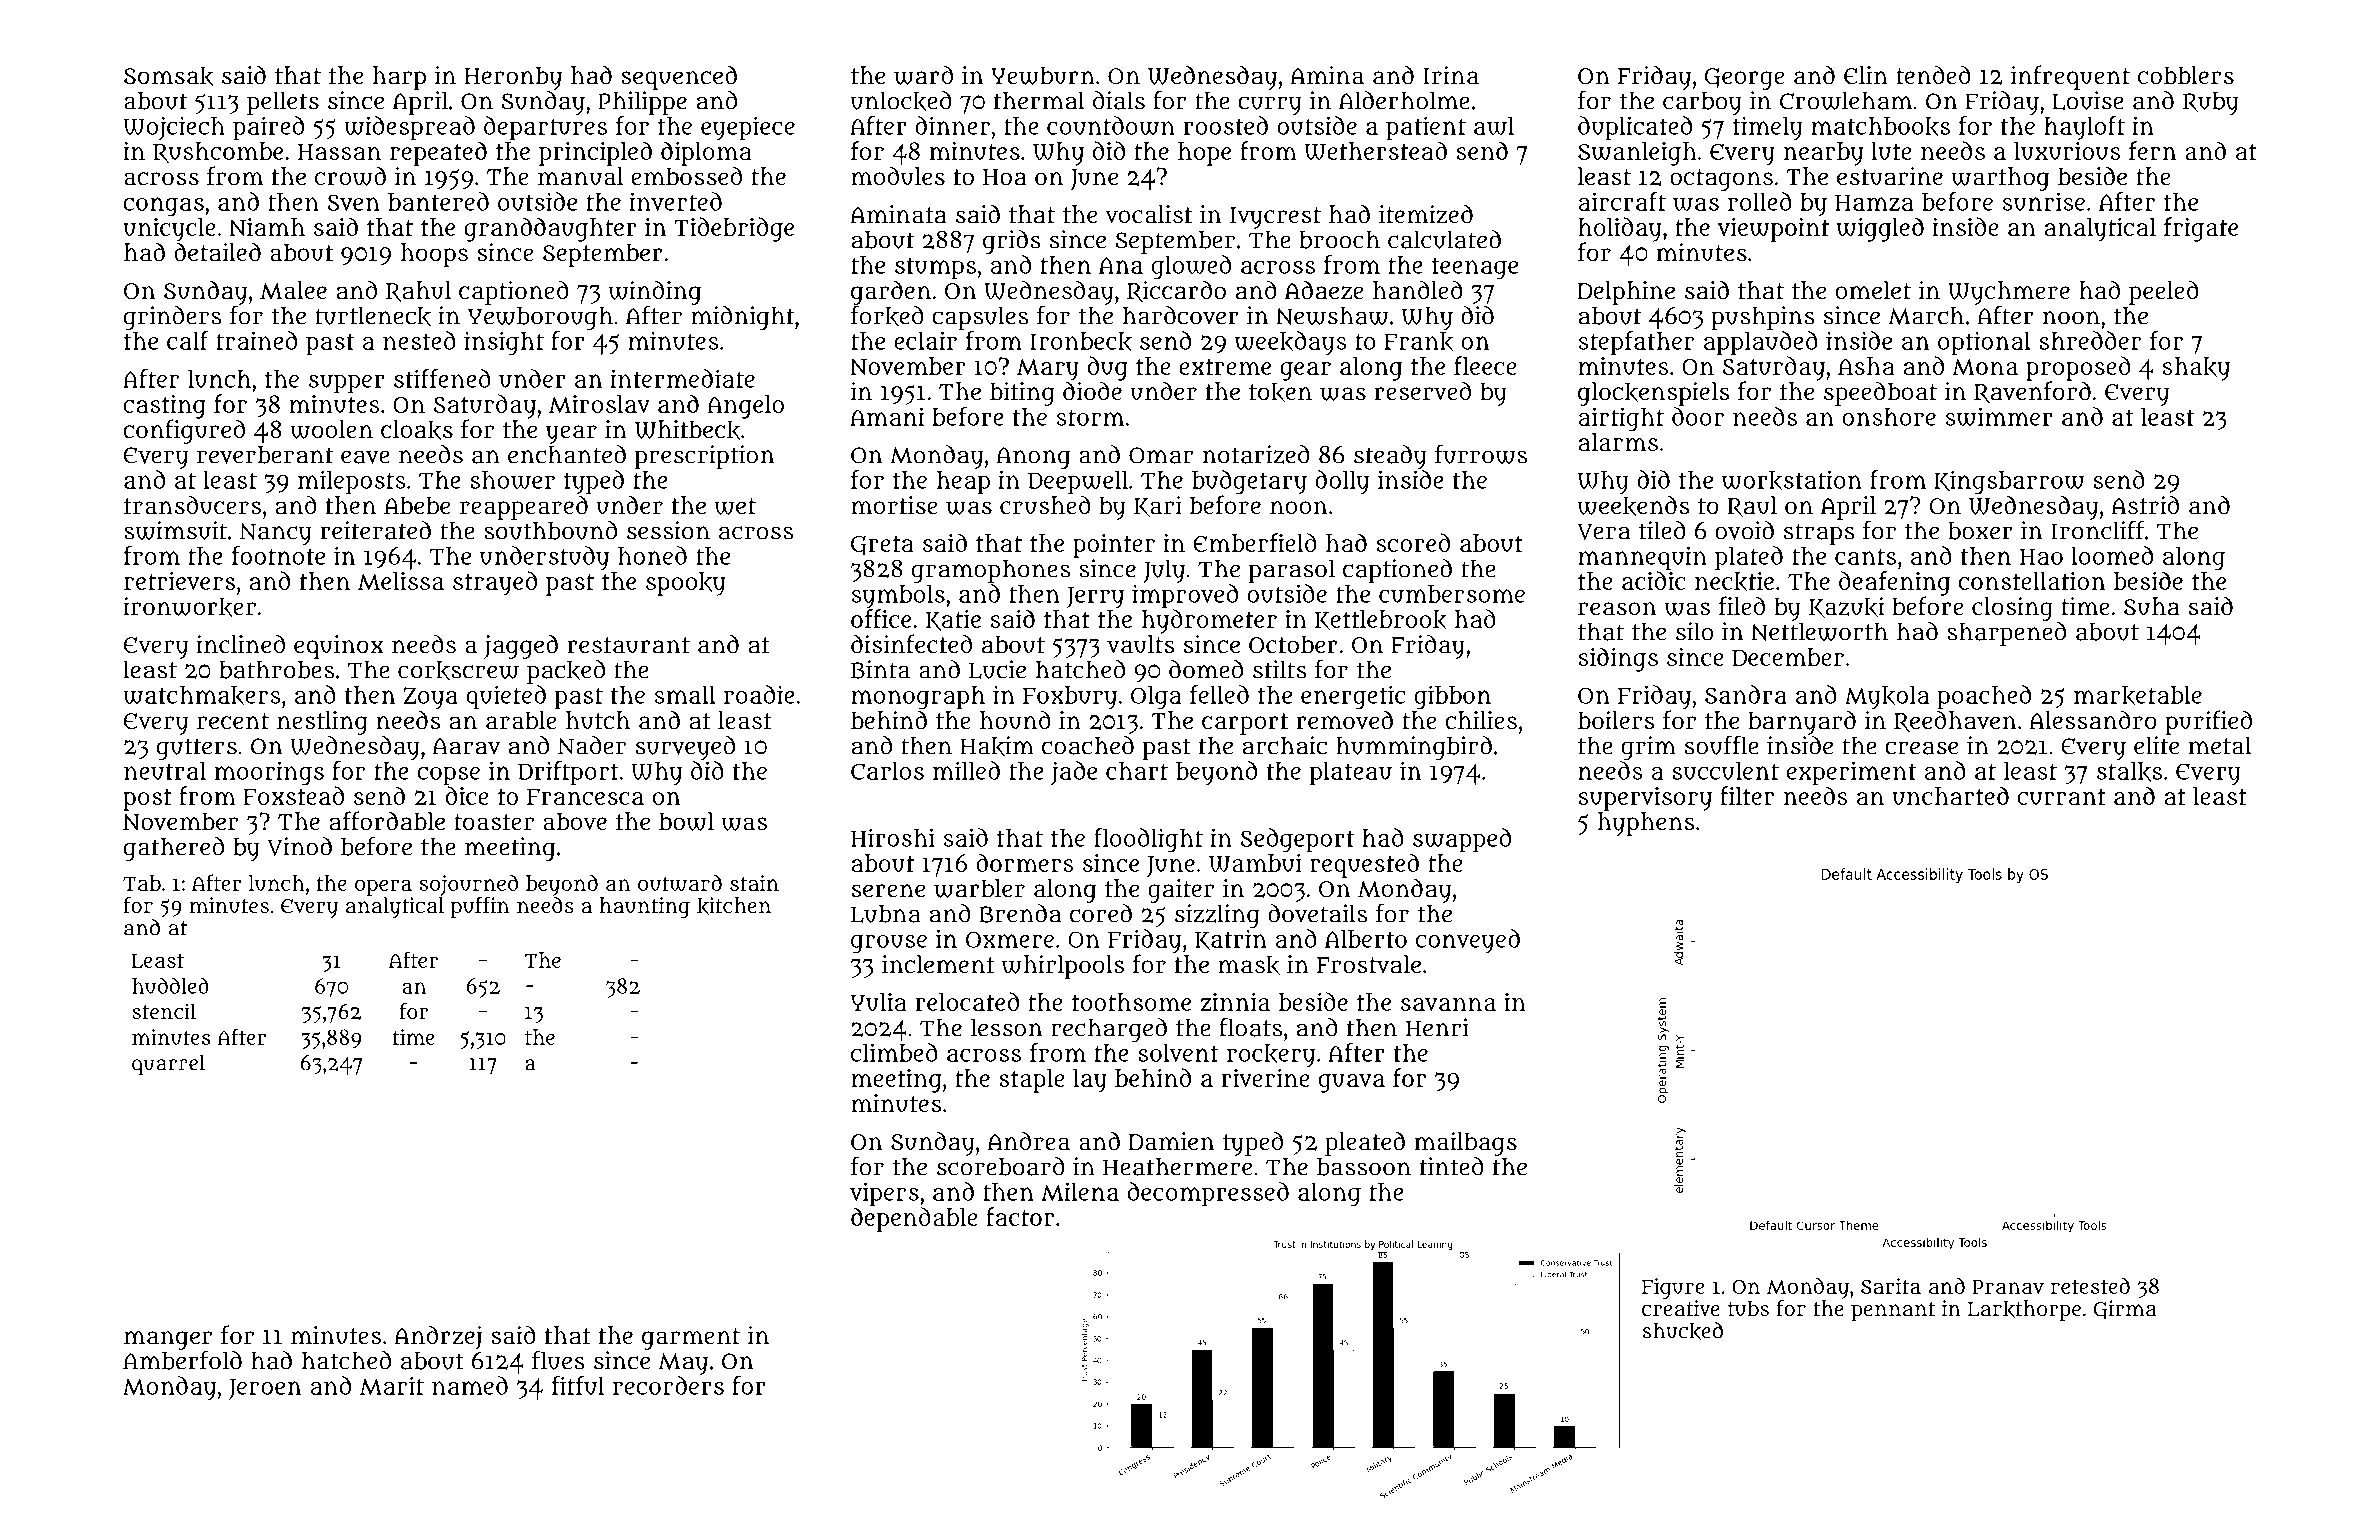 This screenshot has height=1540, width=2380. Describe the element at coordinates (1088, 745) in the screenshot. I see `coached` at that location.
